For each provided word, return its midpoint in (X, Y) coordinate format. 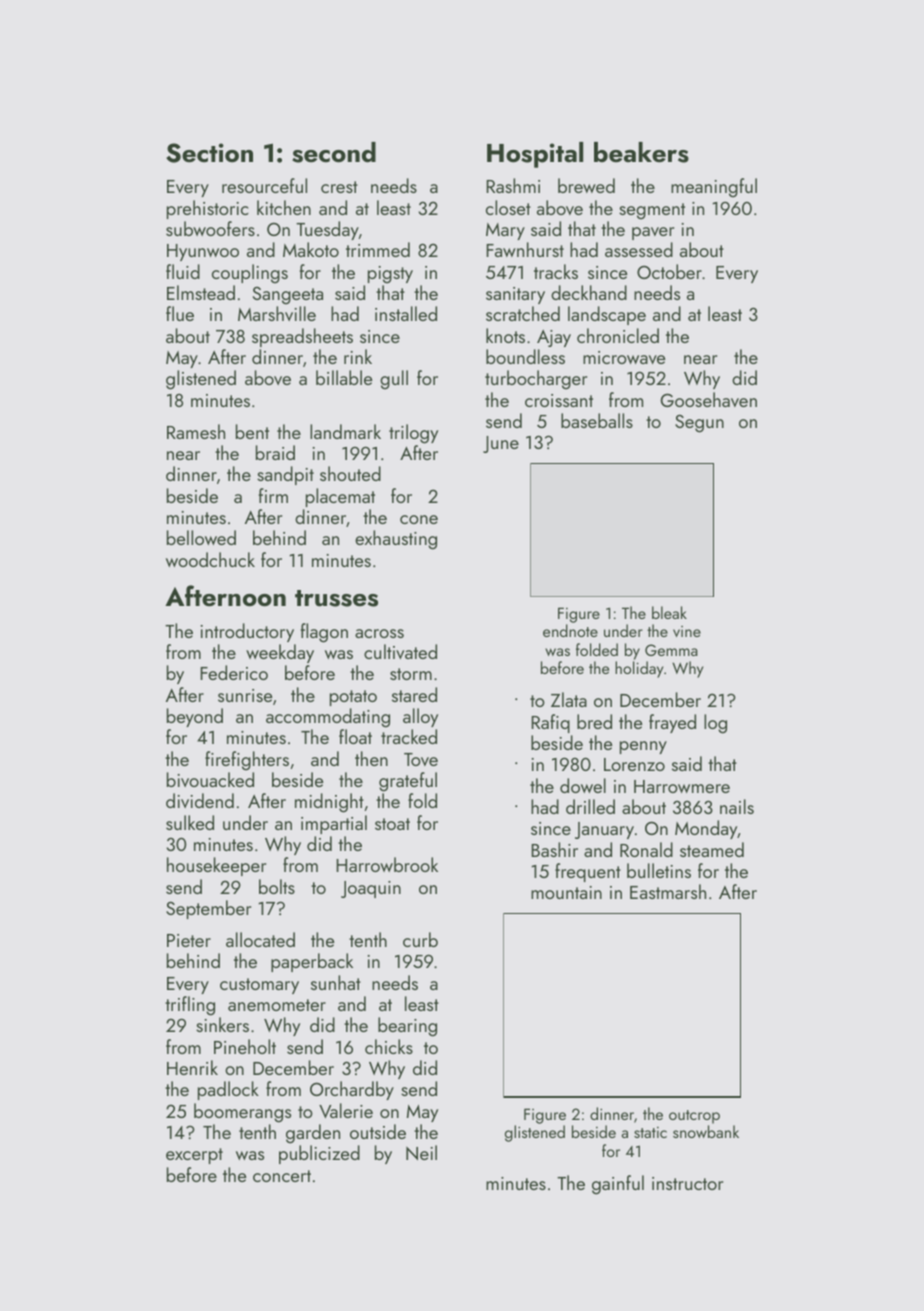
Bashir (554, 849)
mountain (566, 892)
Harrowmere (682, 786)
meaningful (714, 188)
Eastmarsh (668, 891)
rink (358, 356)
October (669, 271)
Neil (421, 1152)
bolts (277, 886)
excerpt (194, 1156)
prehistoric (208, 209)
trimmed (378, 249)
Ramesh (196, 431)
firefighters (247, 761)
